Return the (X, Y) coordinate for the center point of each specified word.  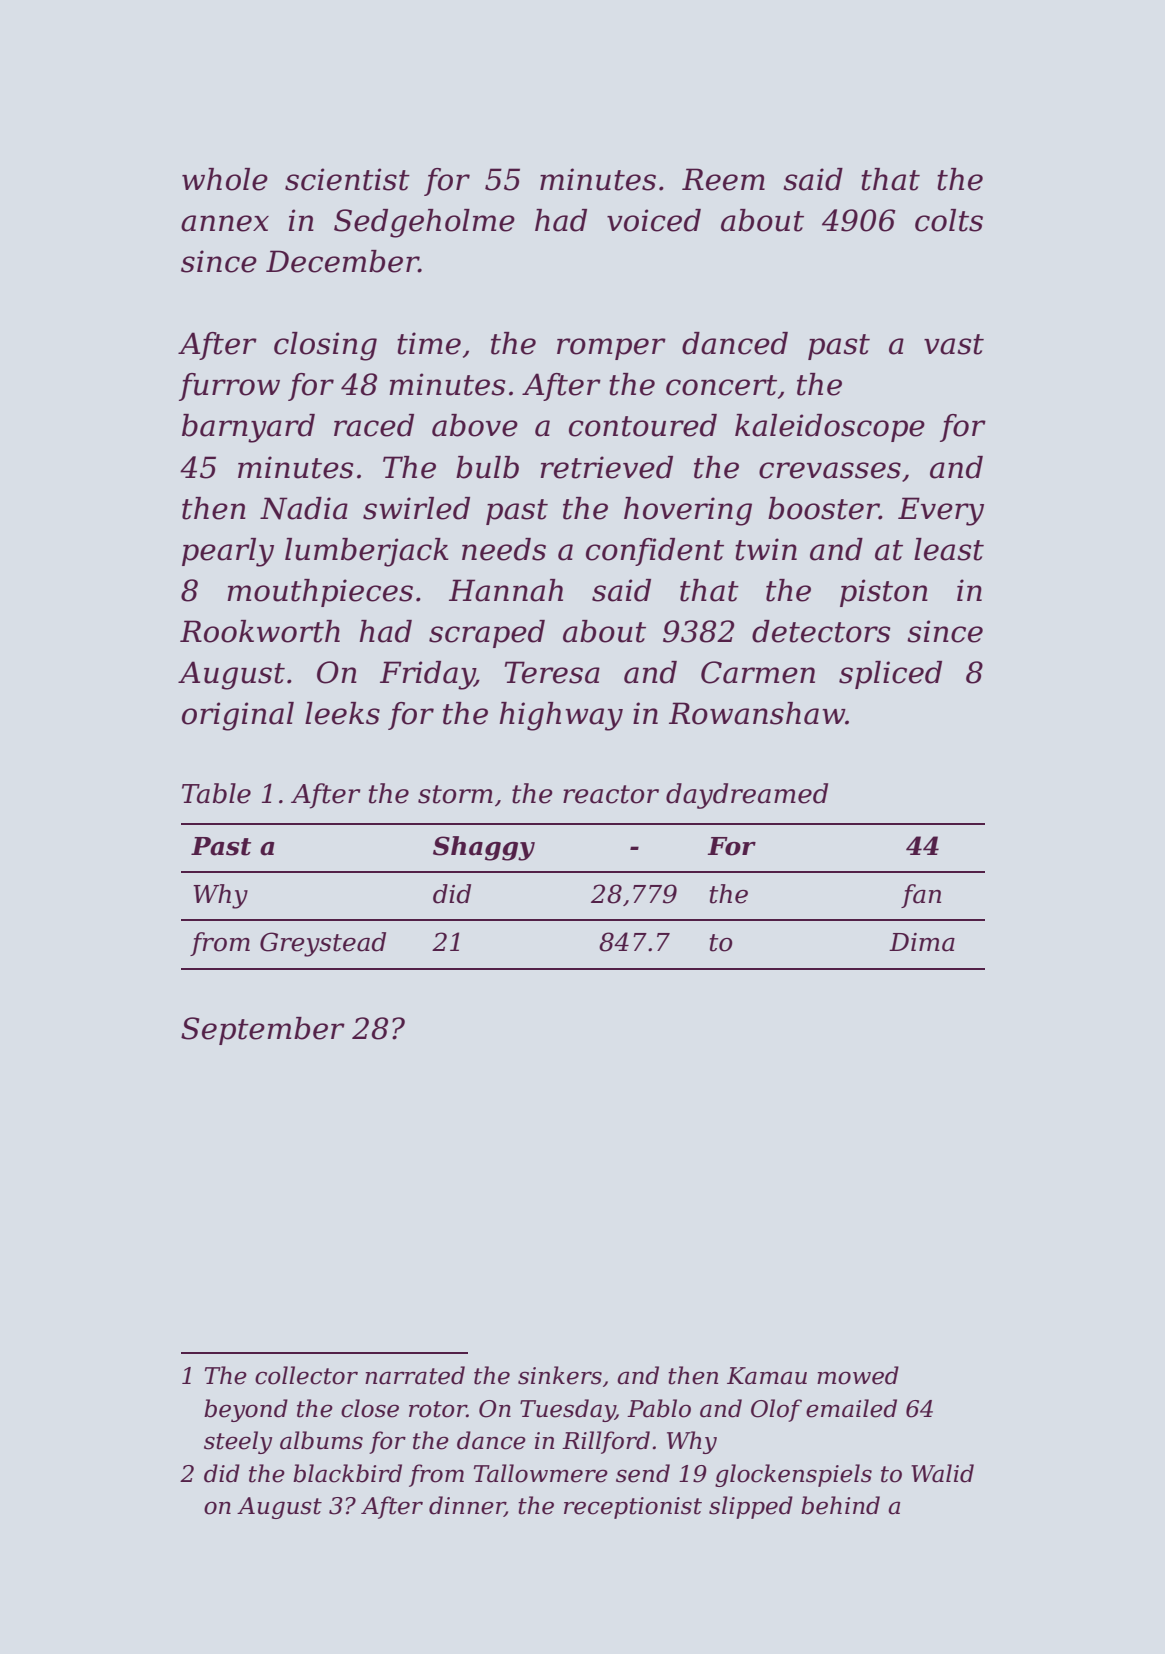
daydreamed (747, 796)
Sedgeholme (424, 223)
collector (306, 1375)
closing (325, 346)
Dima (922, 942)
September (263, 1031)
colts (949, 220)
